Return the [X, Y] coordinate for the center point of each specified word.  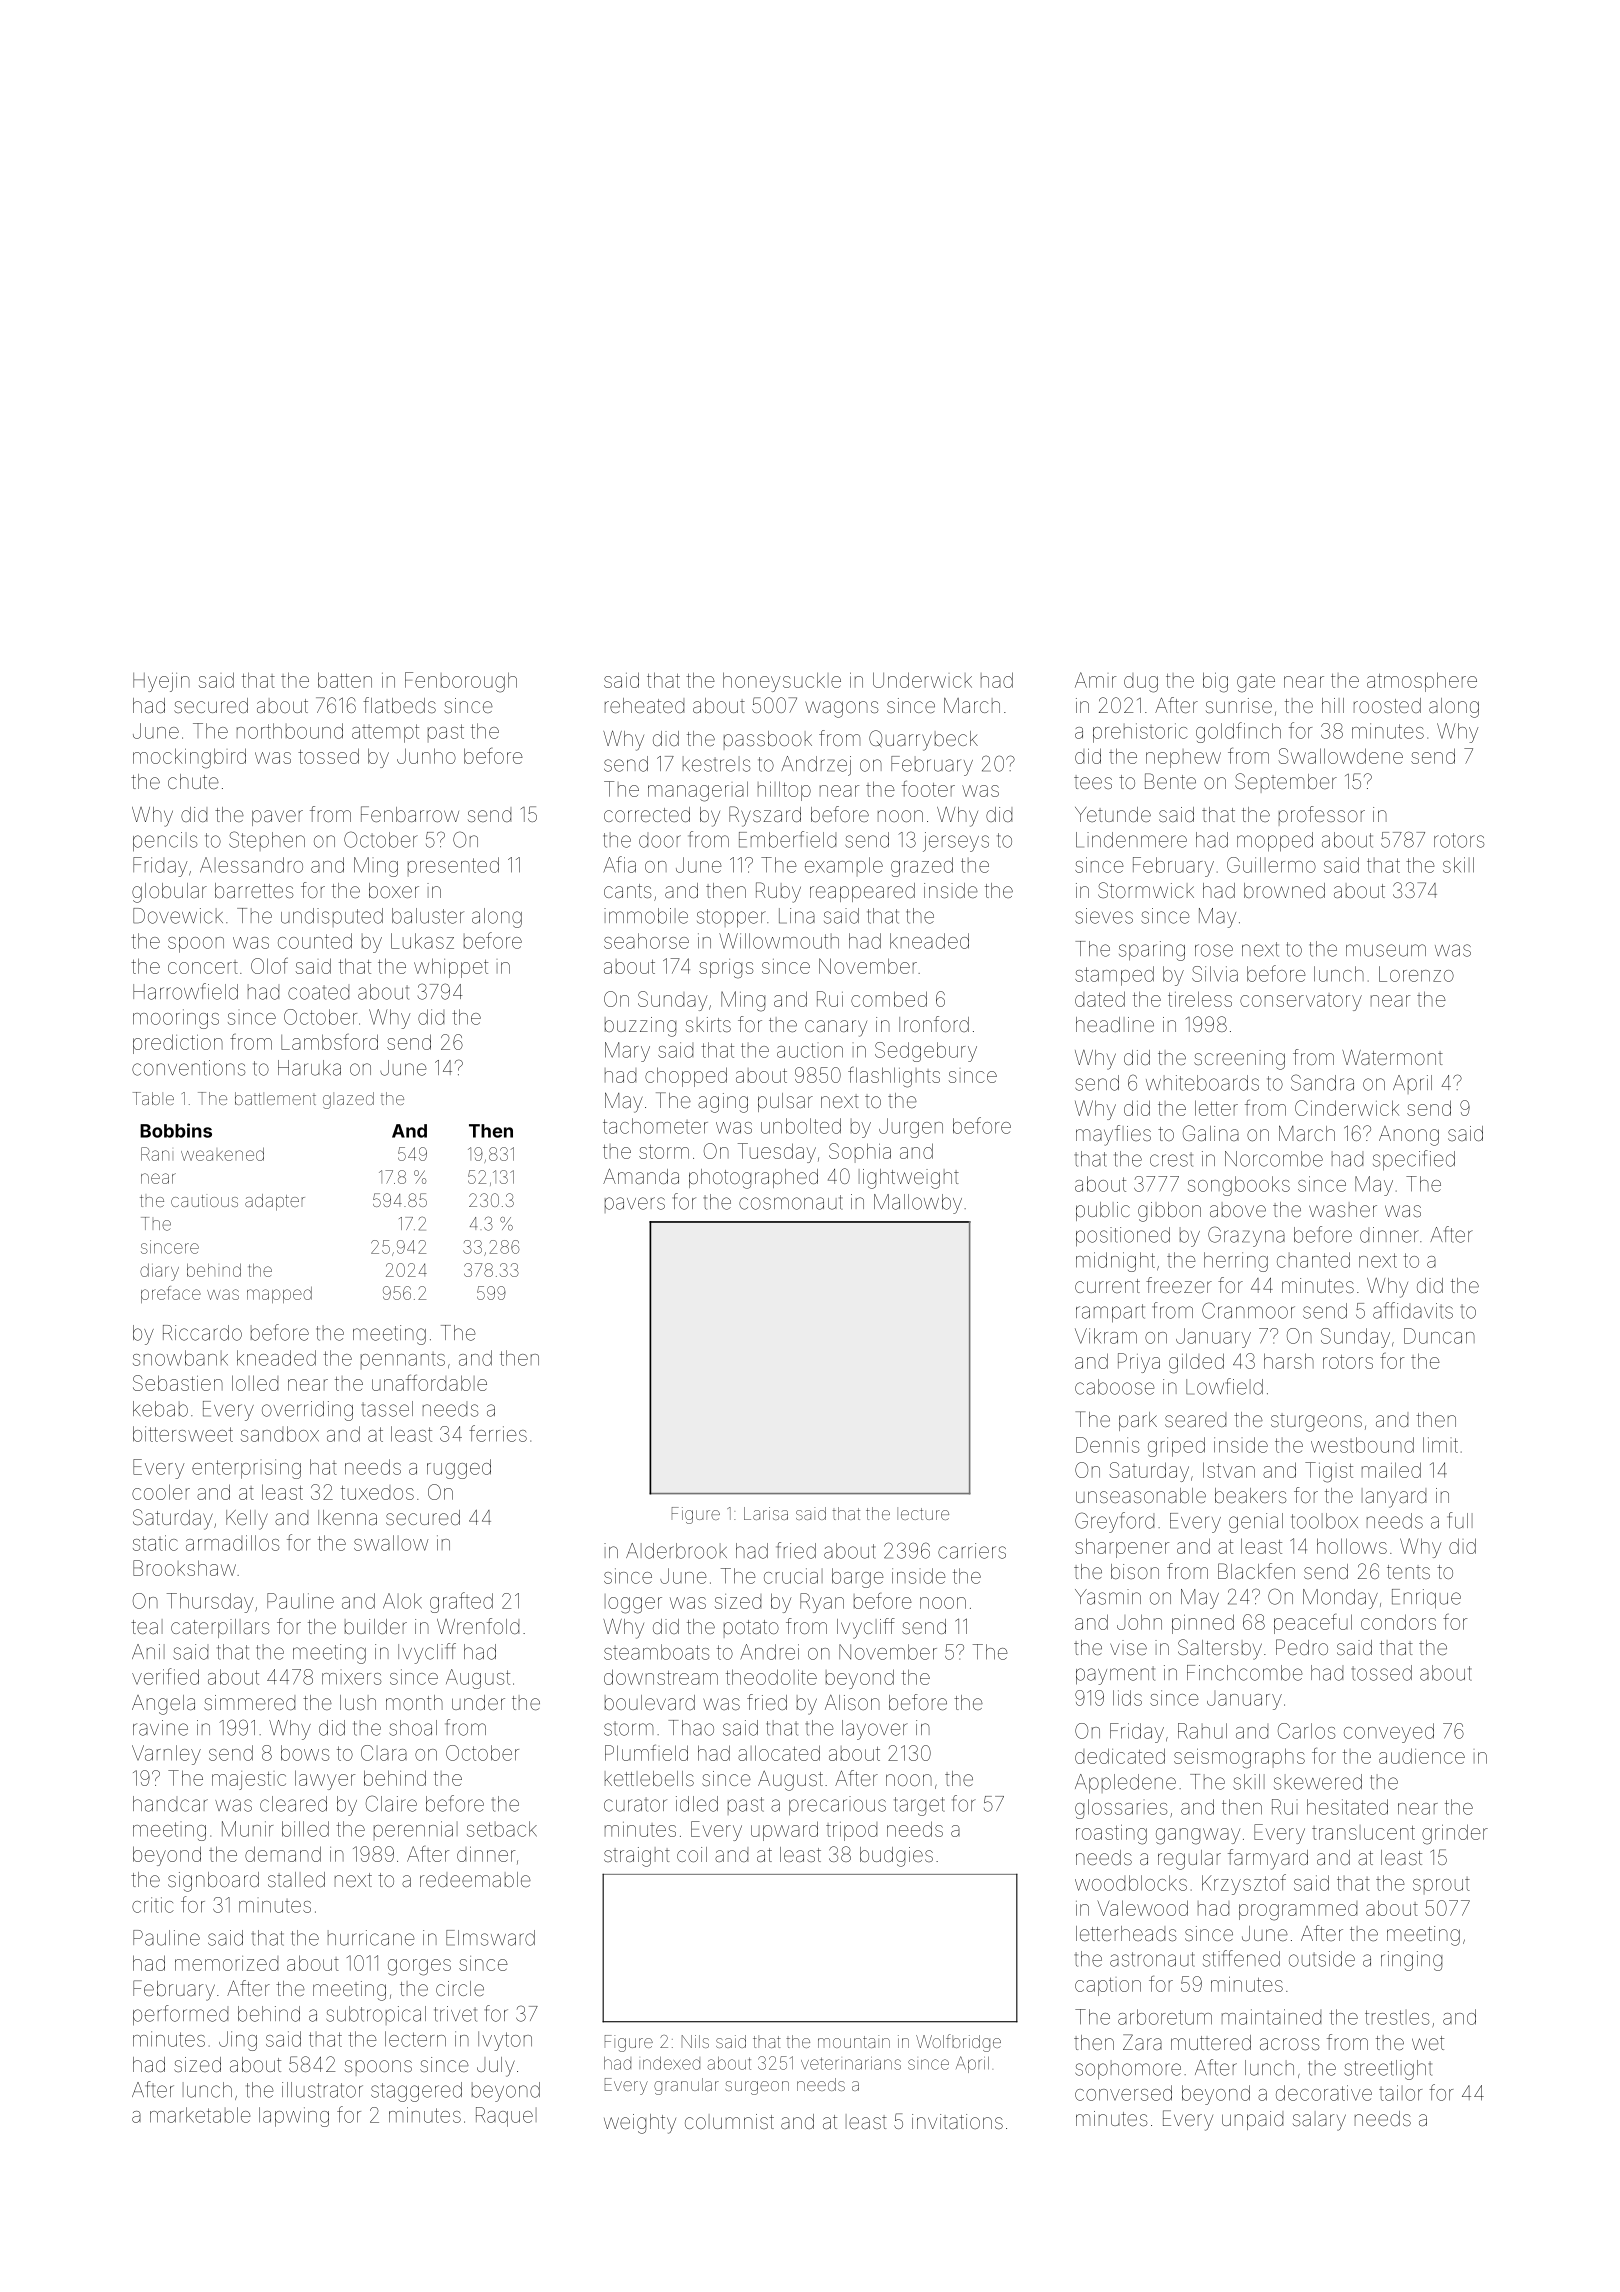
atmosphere [1422, 682]
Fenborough [461, 682]
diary [159, 1272]
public [1103, 1211]
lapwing [294, 2117]
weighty [640, 2124]
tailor [1400, 2093]
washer [1343, 1209]
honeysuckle [782, 682]
